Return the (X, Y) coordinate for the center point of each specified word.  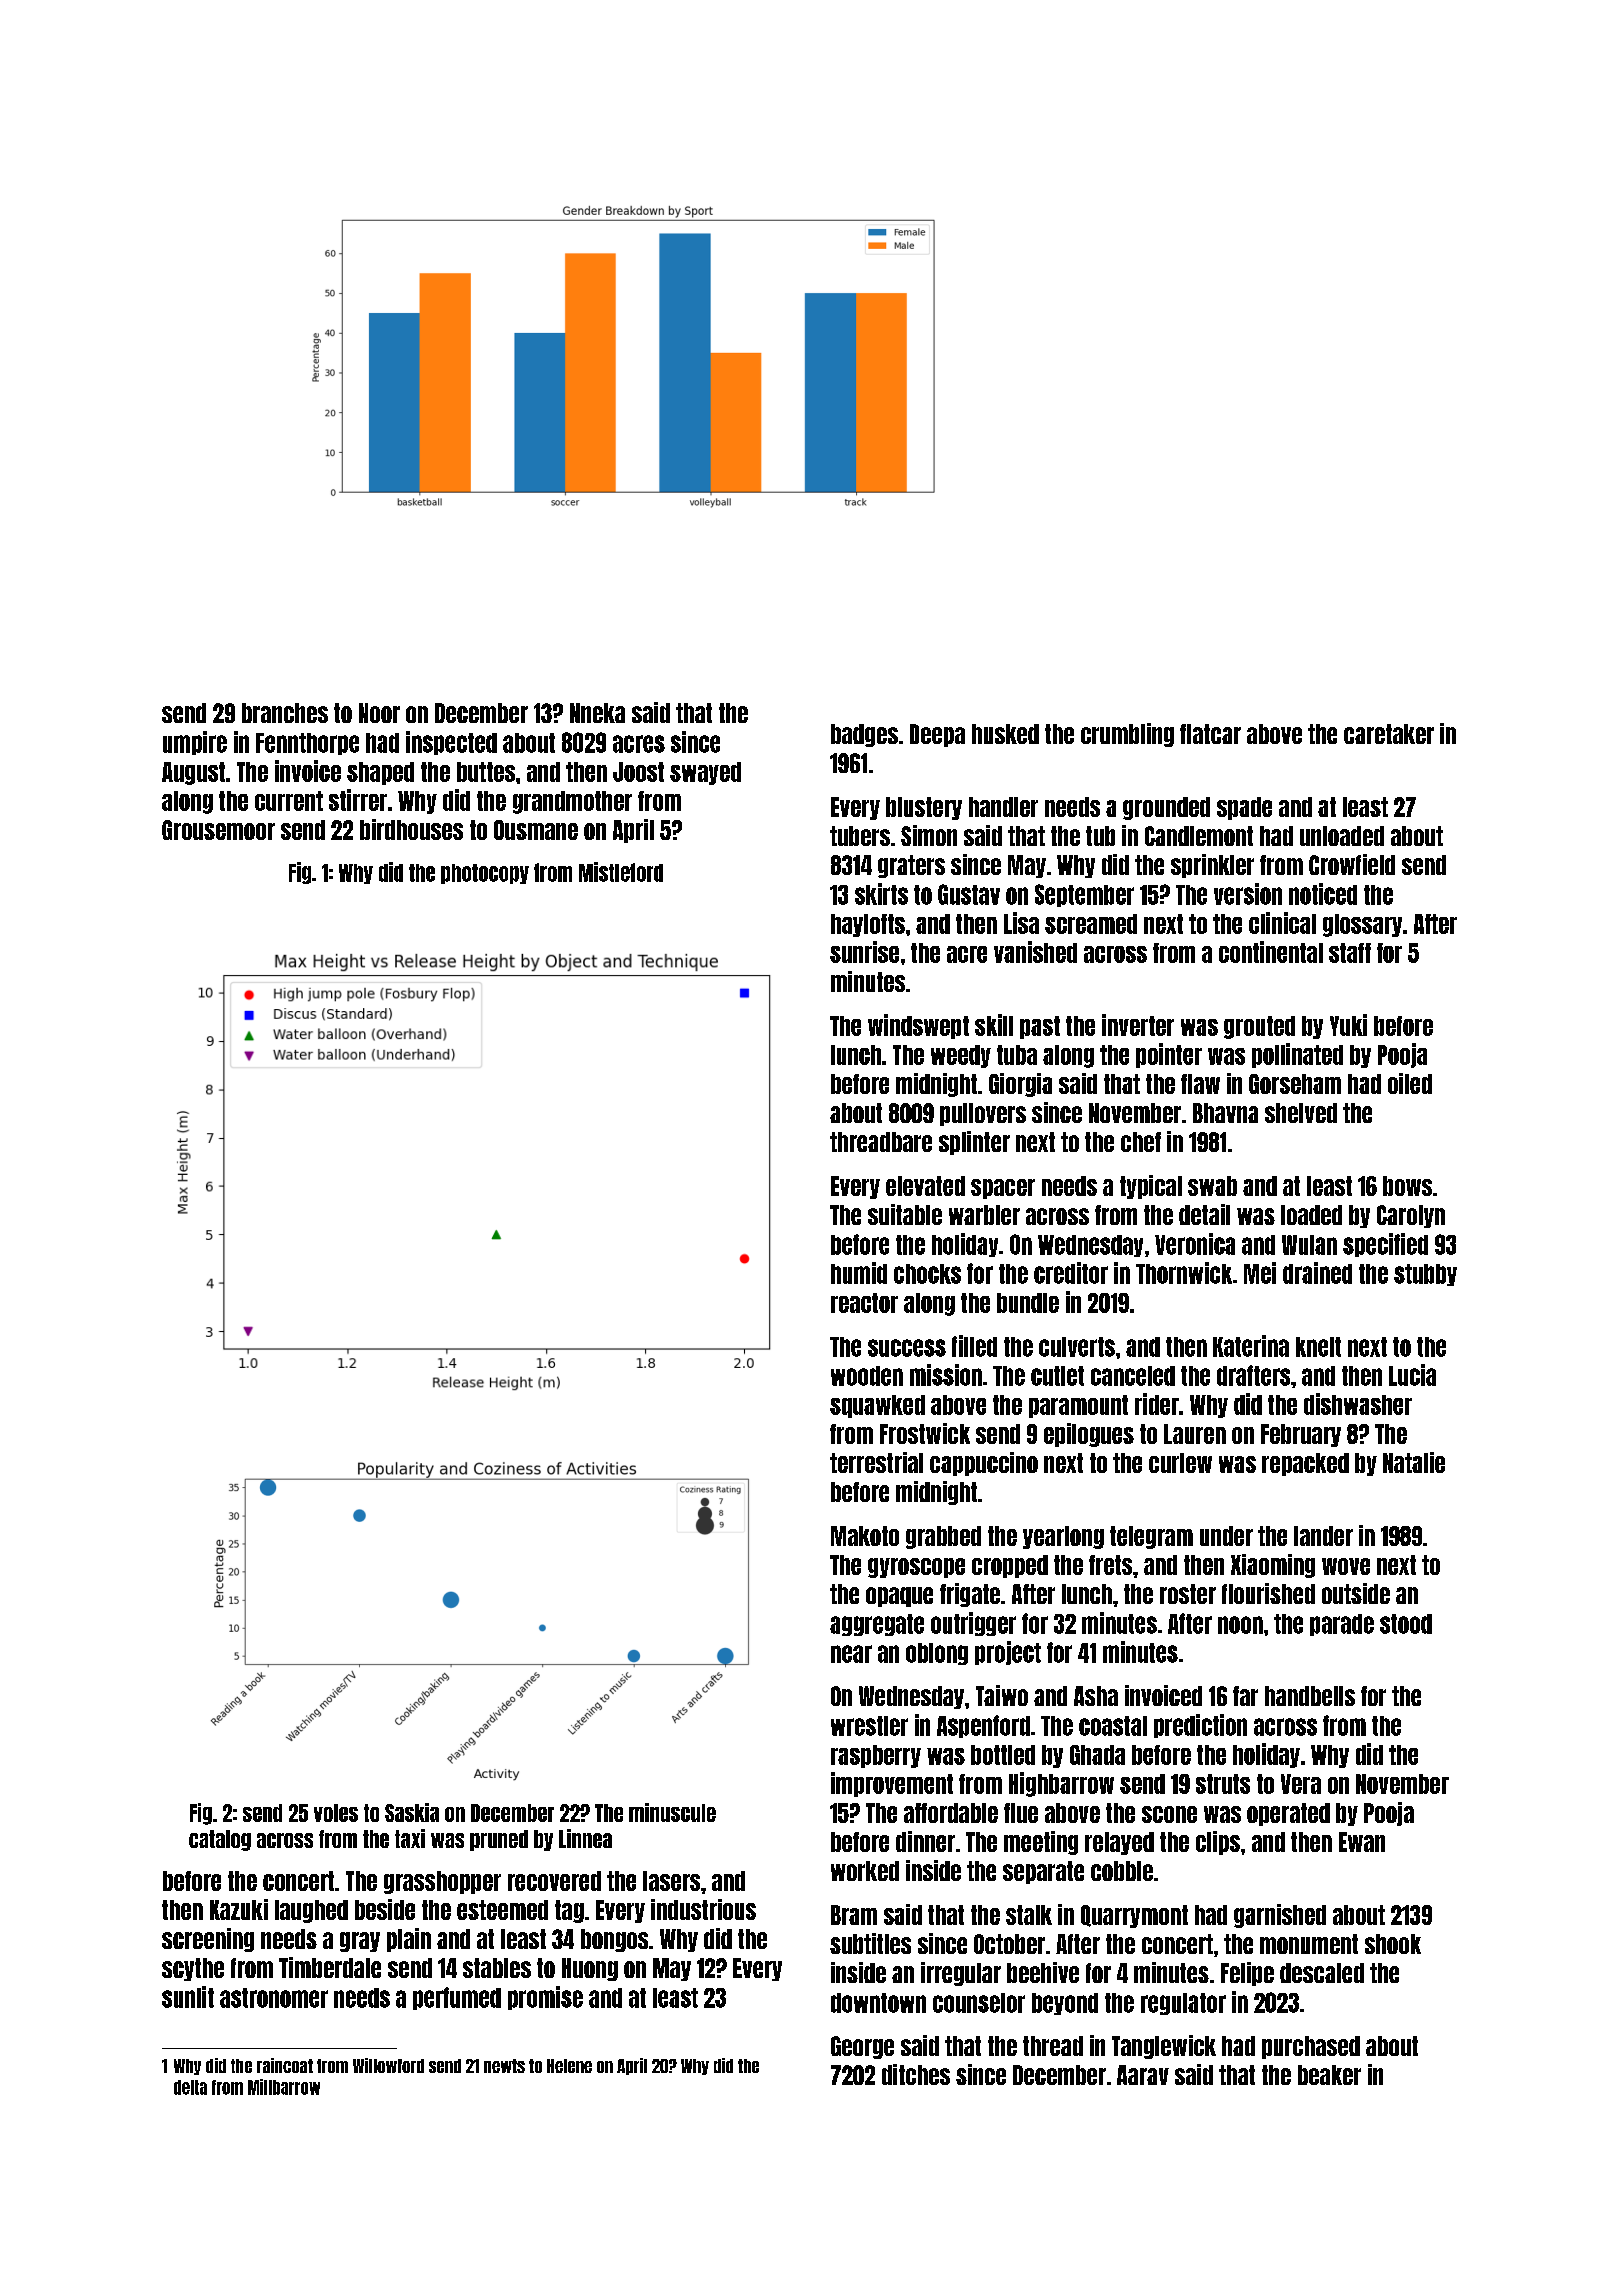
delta (190, 2087)
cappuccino (984, 1464)
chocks (927, 1274)
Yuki (1348, 1025)
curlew (1180, 1463)
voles (336, 1813)
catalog (220, 1840)
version (1248, 894)
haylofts (868, 925)
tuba (1017, 1055)
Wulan (1309, 1245)
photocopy (485, 874)
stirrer (358, 800)
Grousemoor (218, 830)
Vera (1301, 1784)
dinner (925, 1841)
